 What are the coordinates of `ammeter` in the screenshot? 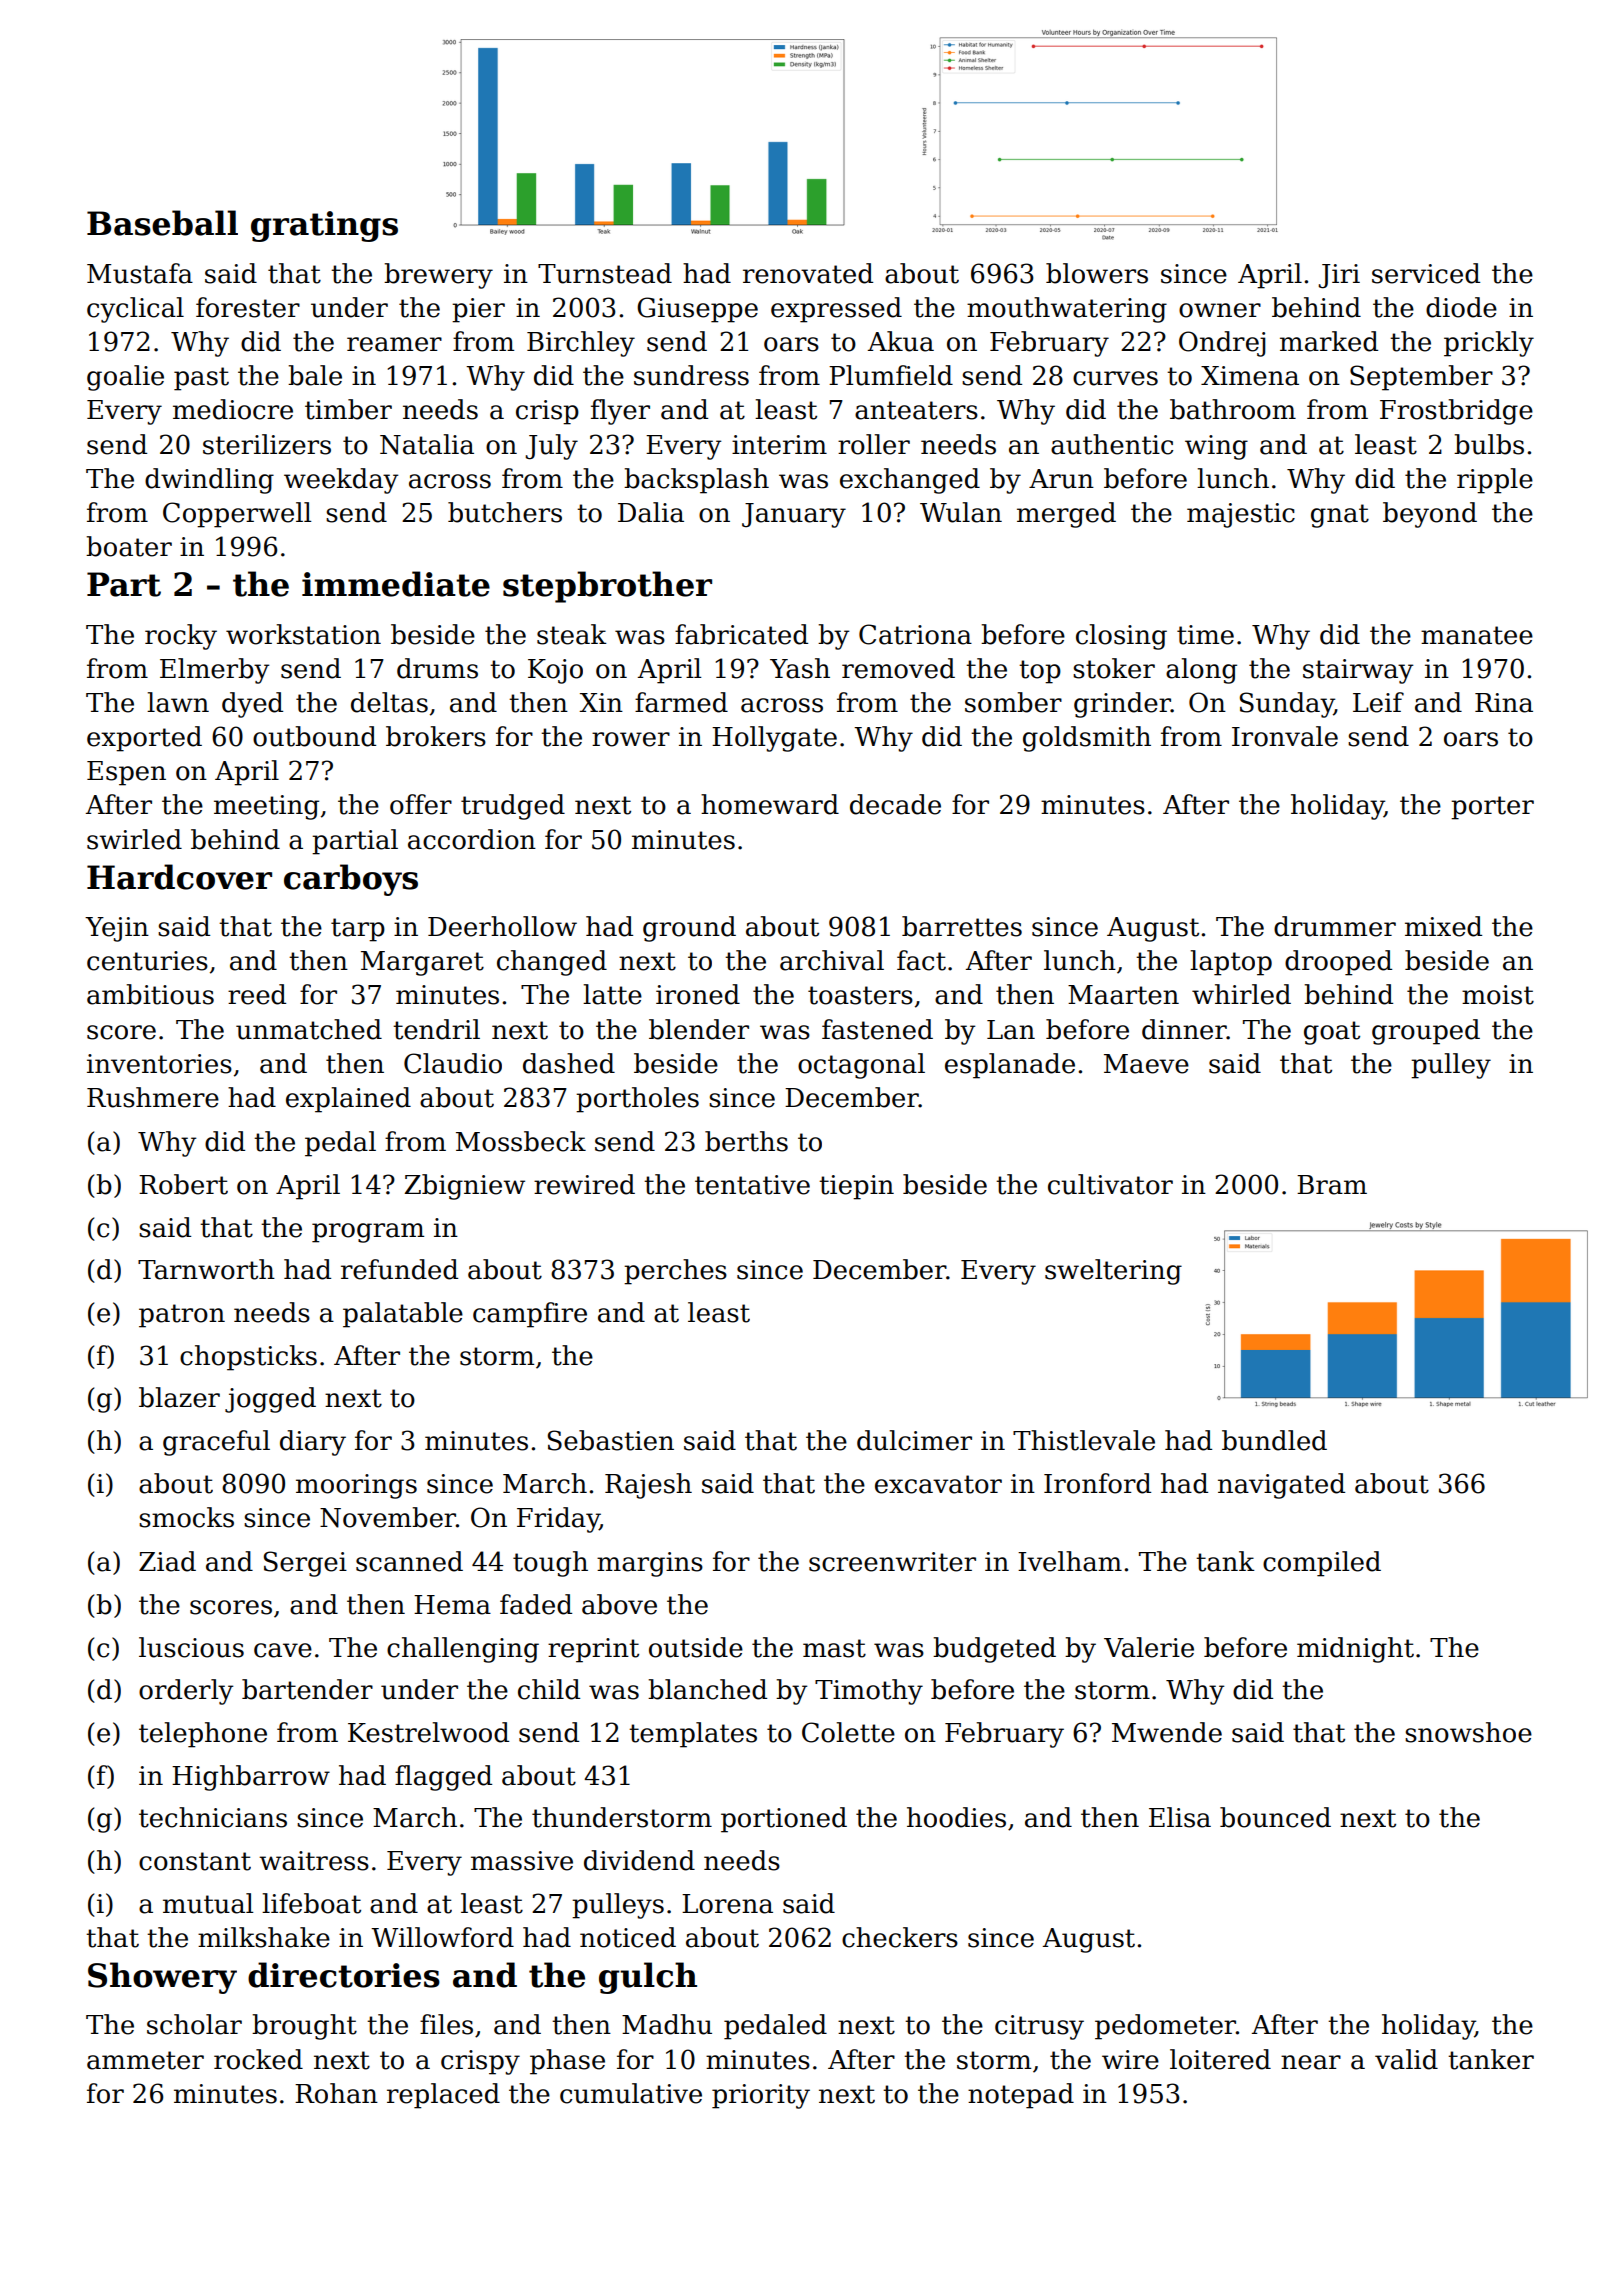 It's located at (145, 2060).
